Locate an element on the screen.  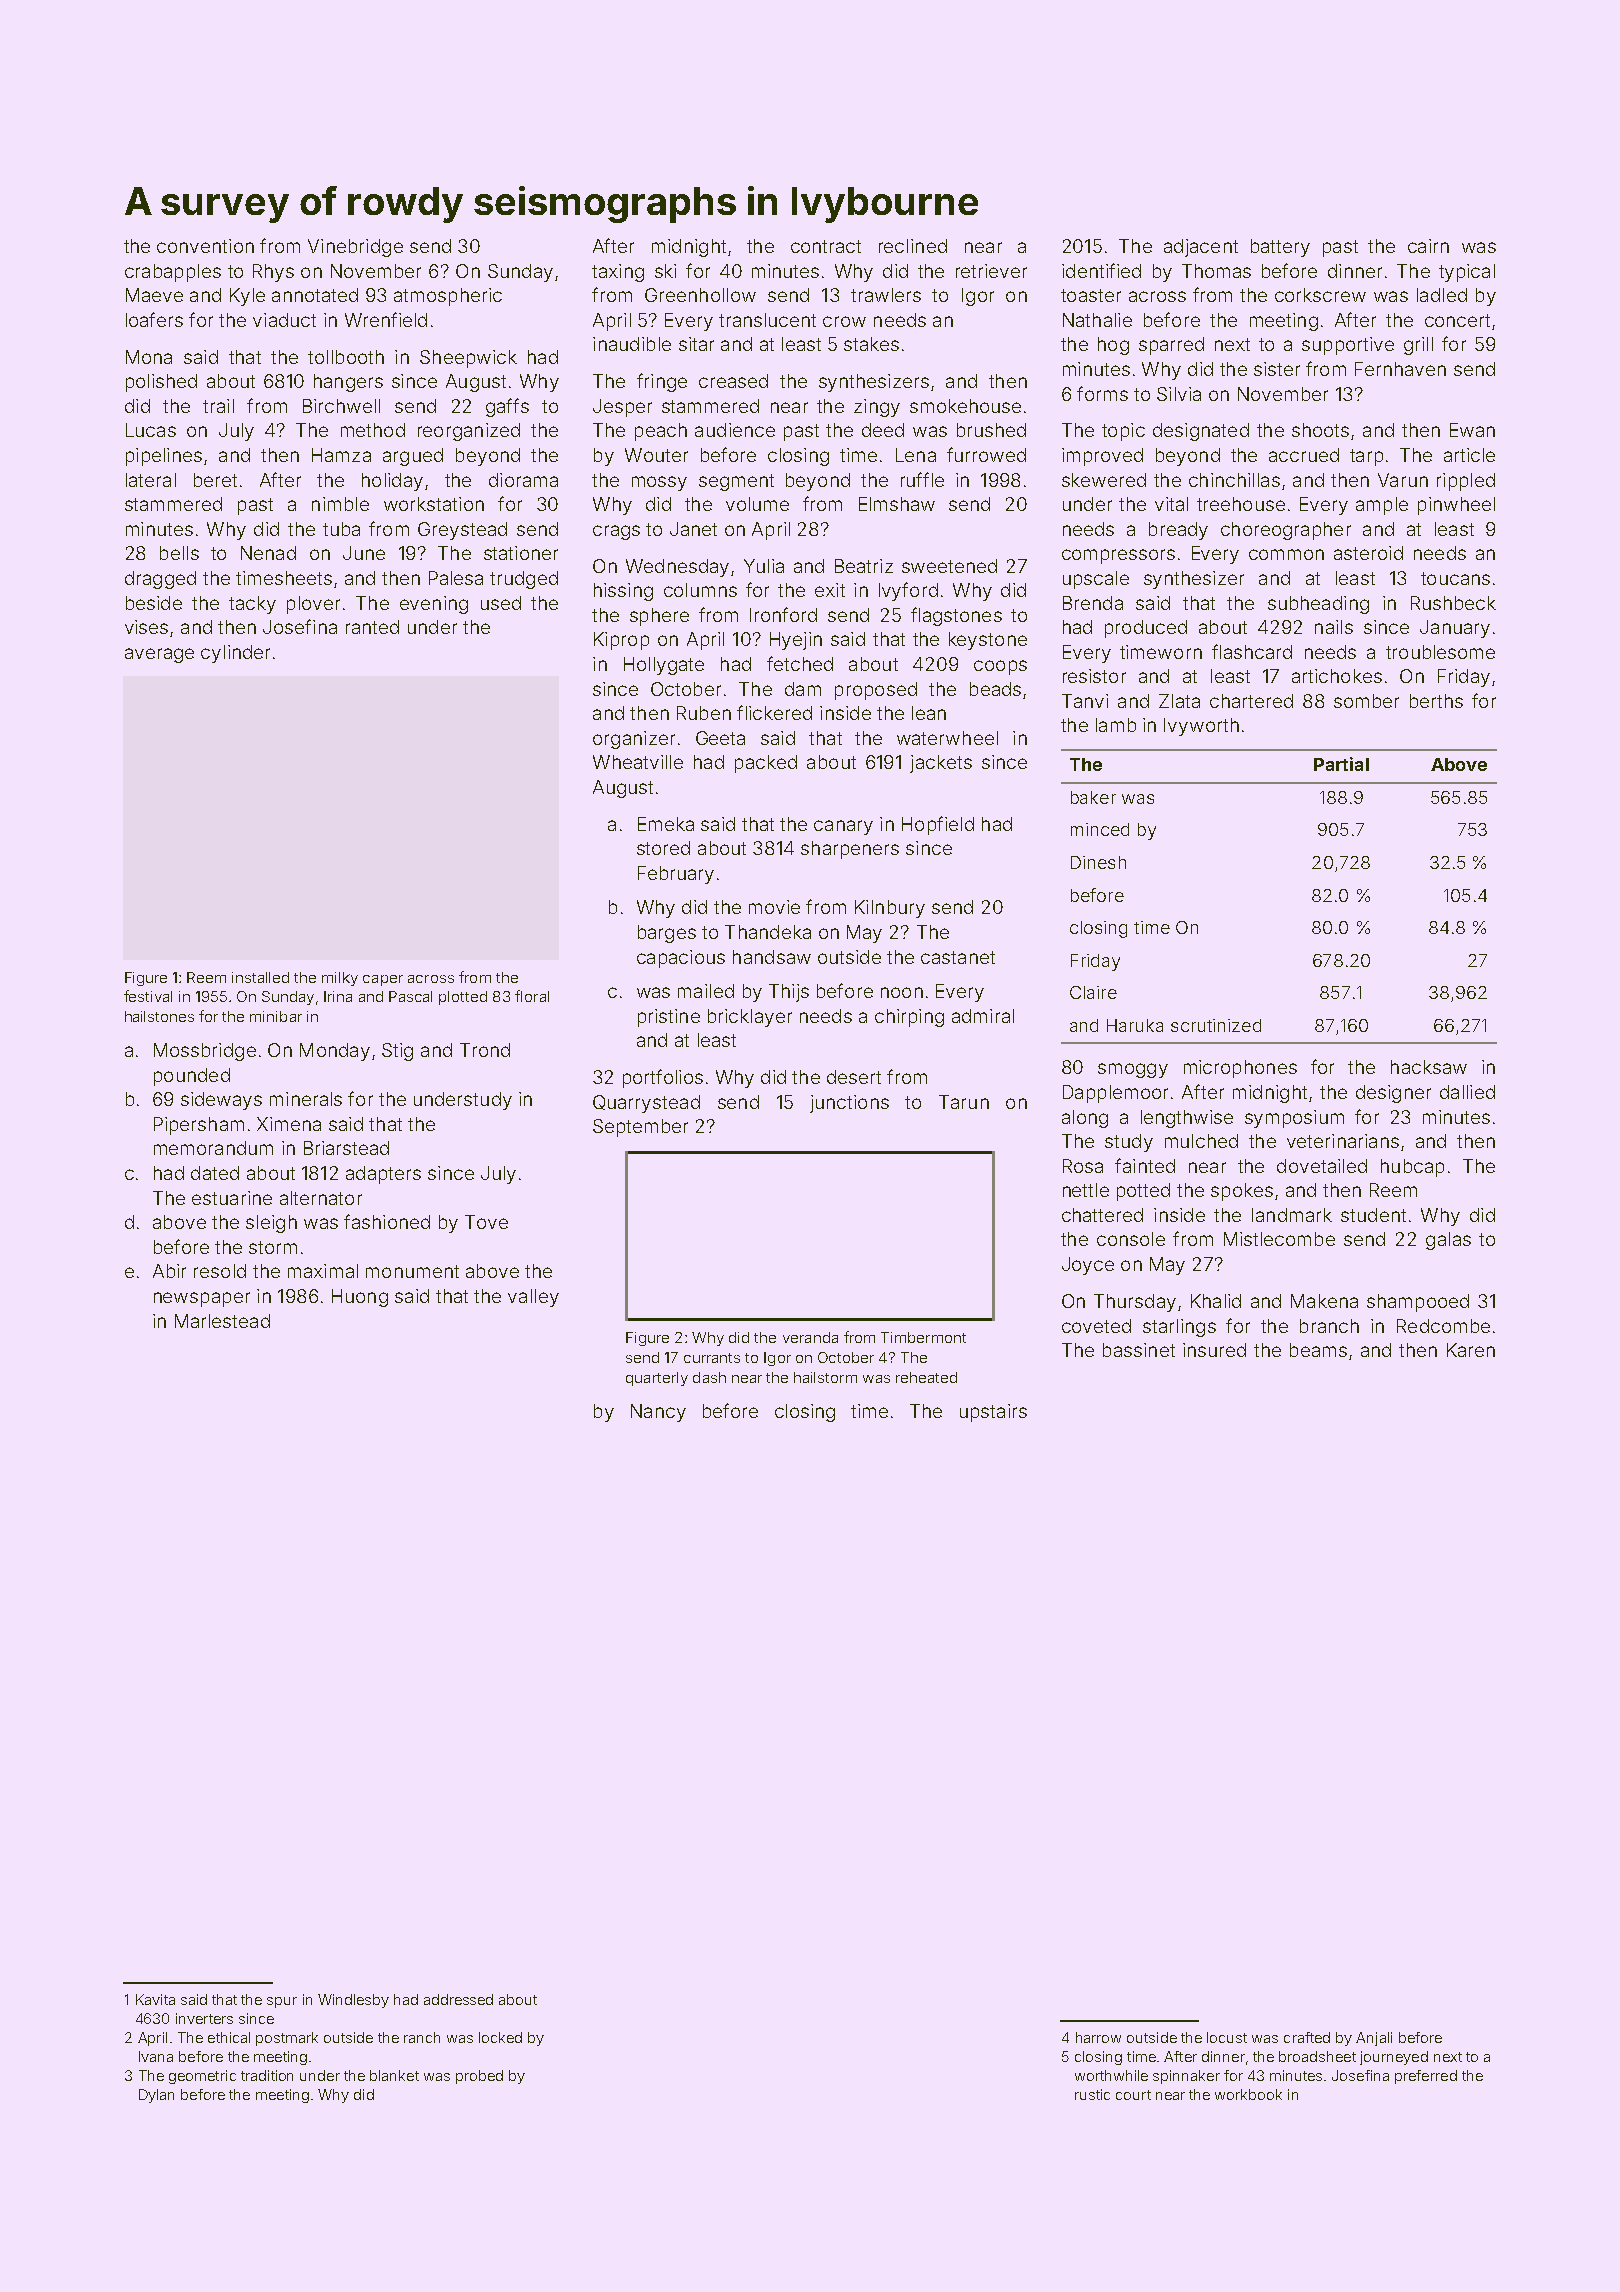
Kavita is located at coordinates (155, 1999).
